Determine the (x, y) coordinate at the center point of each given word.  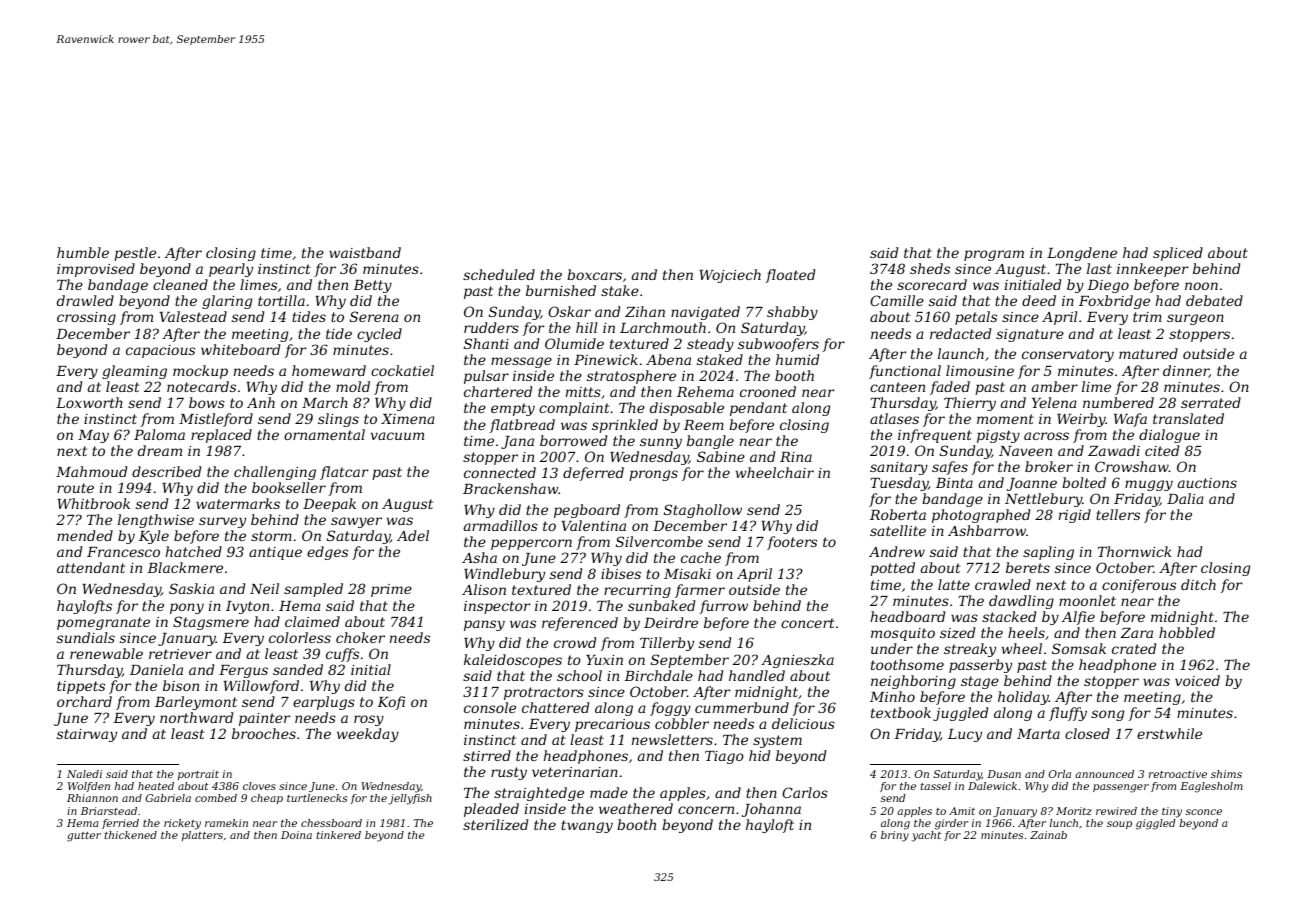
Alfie (1078, 618)
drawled (85, 300)
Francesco (123, 552)
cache (701, 557)
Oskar (569, 311)
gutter (84, 837)
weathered (636, 808)
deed (1039, 300)
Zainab (1048, 835)
